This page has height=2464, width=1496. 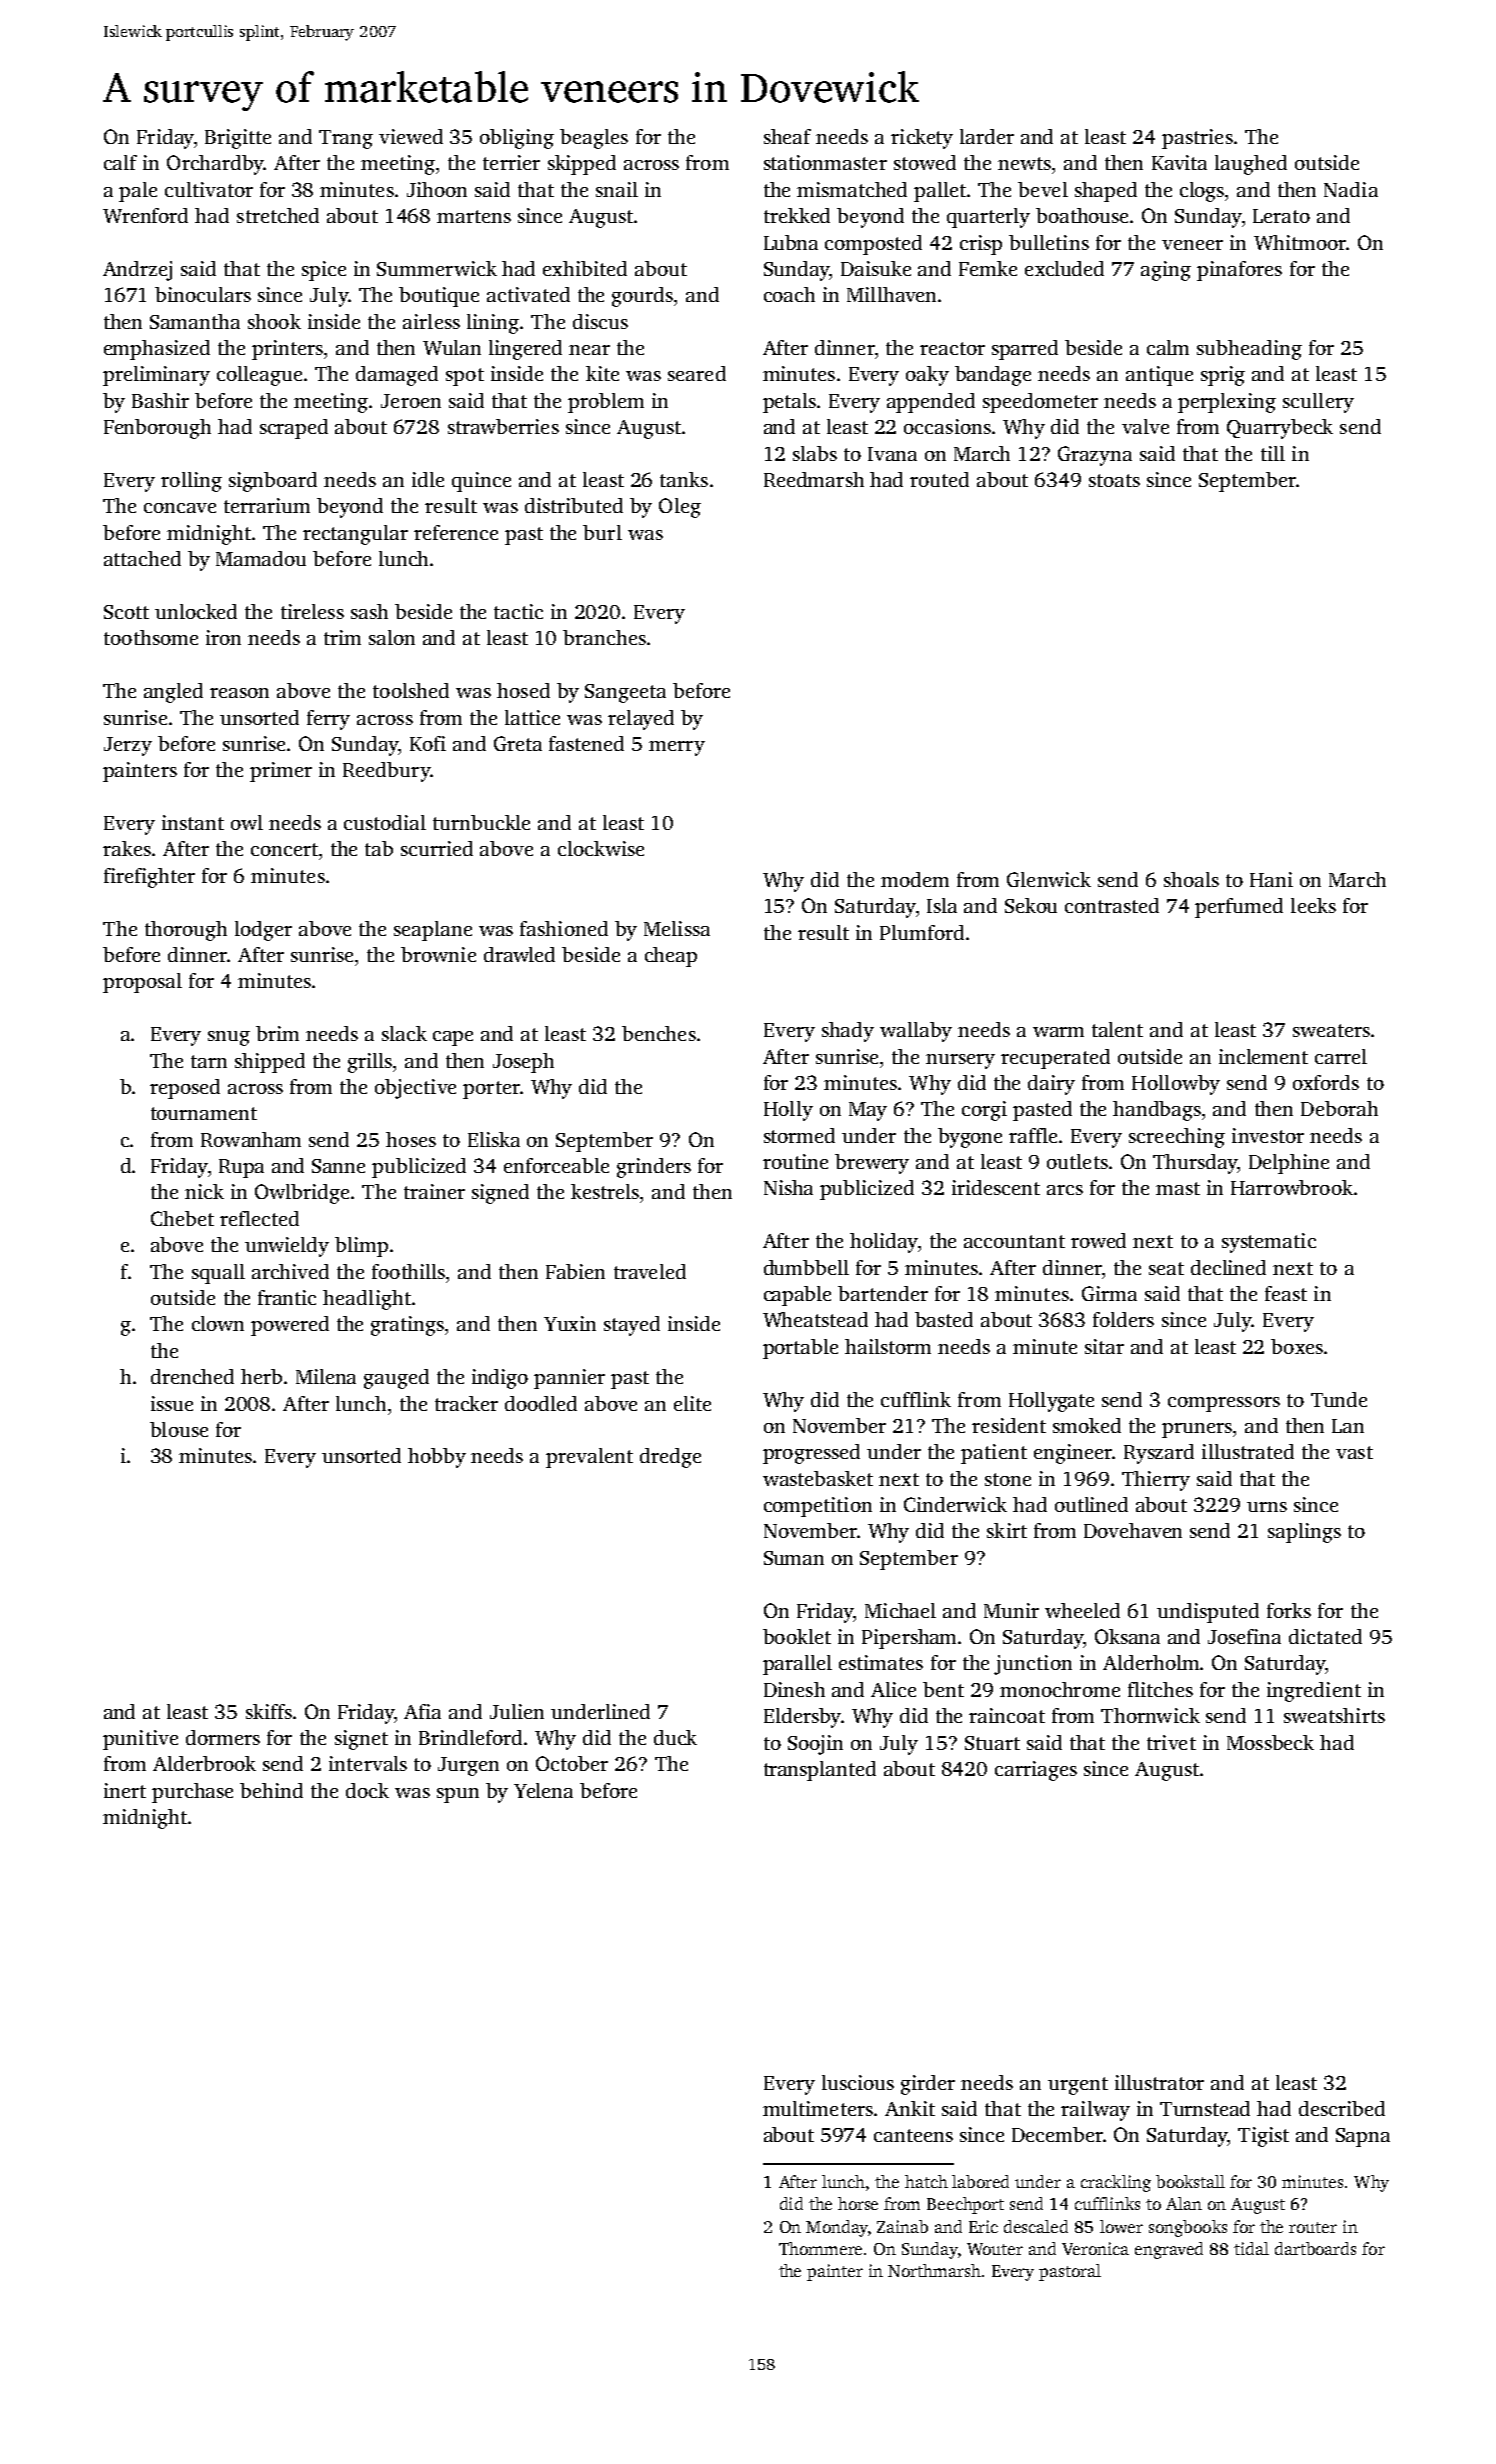 What do you see at coordinates (677, 748) in the page?
I see `merry` at bounding box center [677, 748].
